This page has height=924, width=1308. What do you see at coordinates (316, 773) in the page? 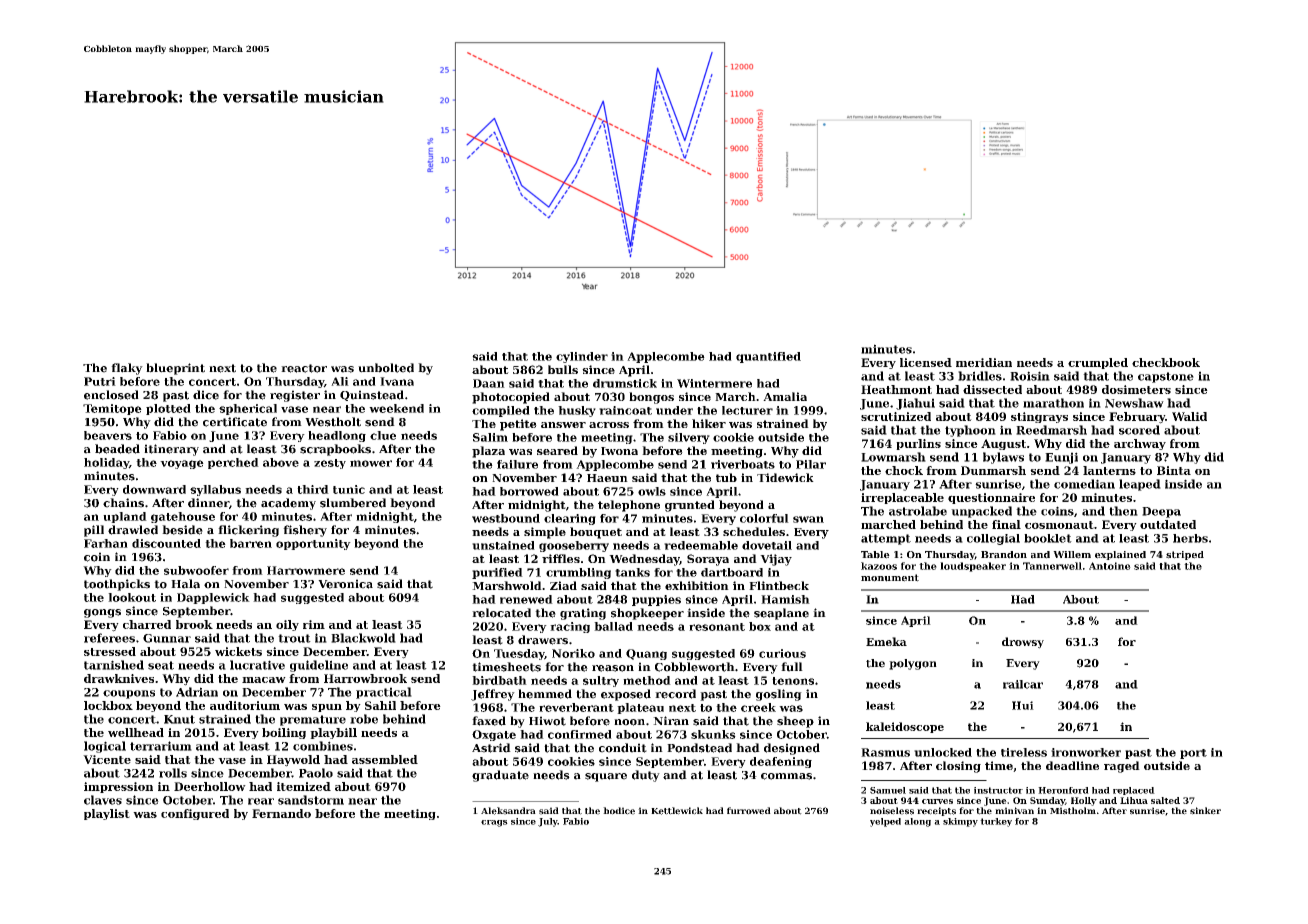
I see `Paolo` at bounding box center [316, 773].
